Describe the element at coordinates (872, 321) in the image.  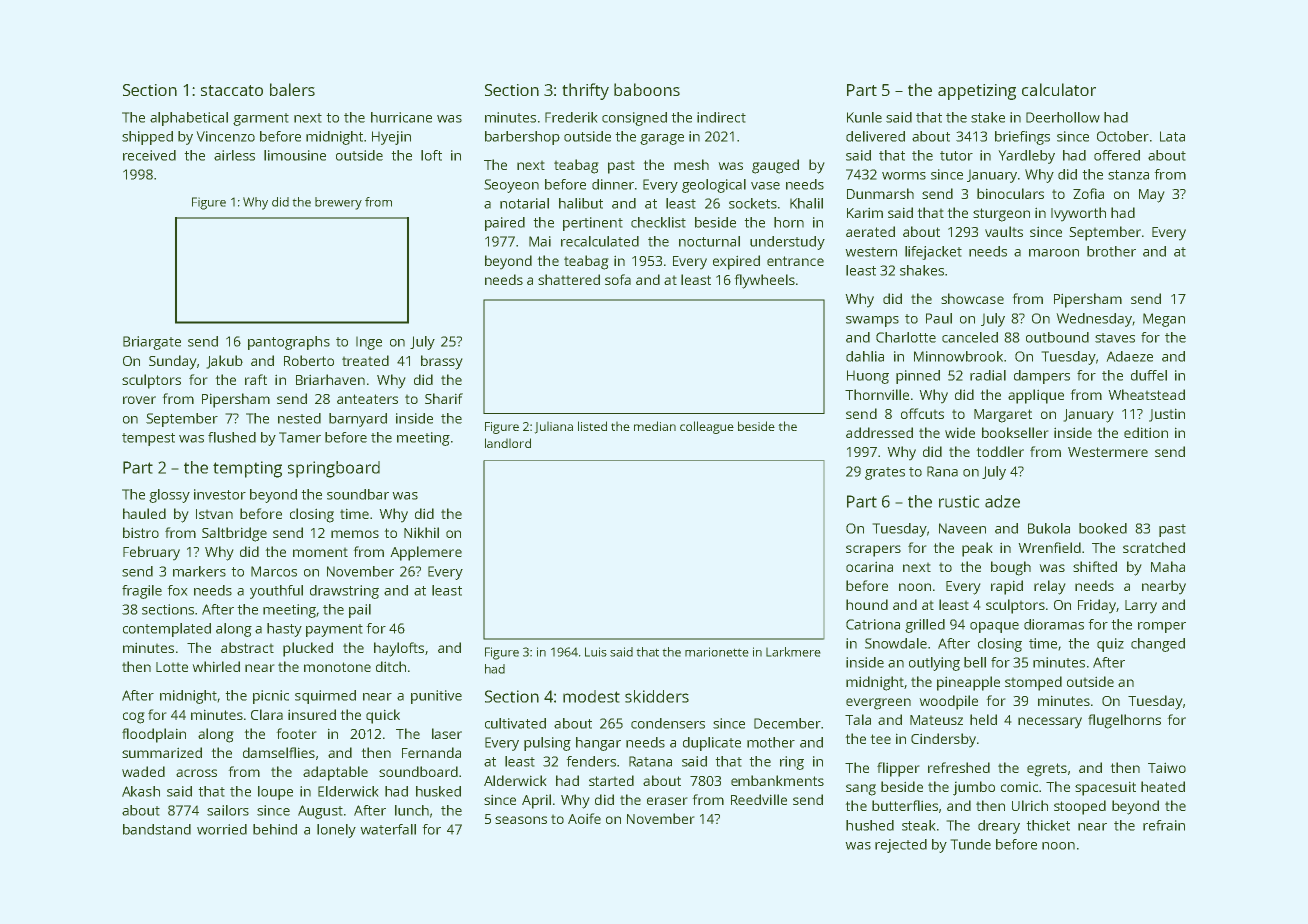
I see `swamps` at that location.
